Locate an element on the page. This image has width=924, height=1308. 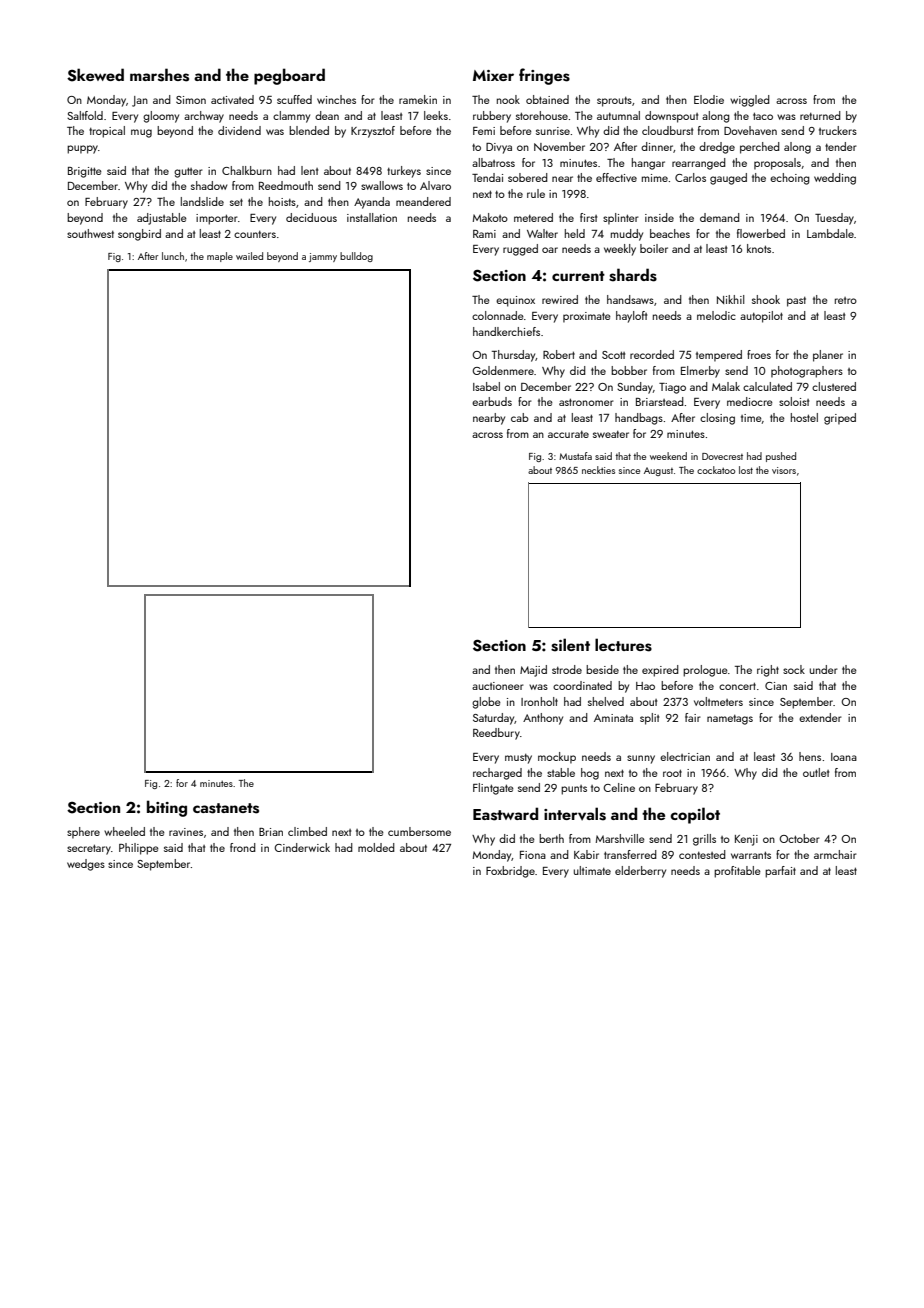
lunch is located at coordinates (173, 256).
